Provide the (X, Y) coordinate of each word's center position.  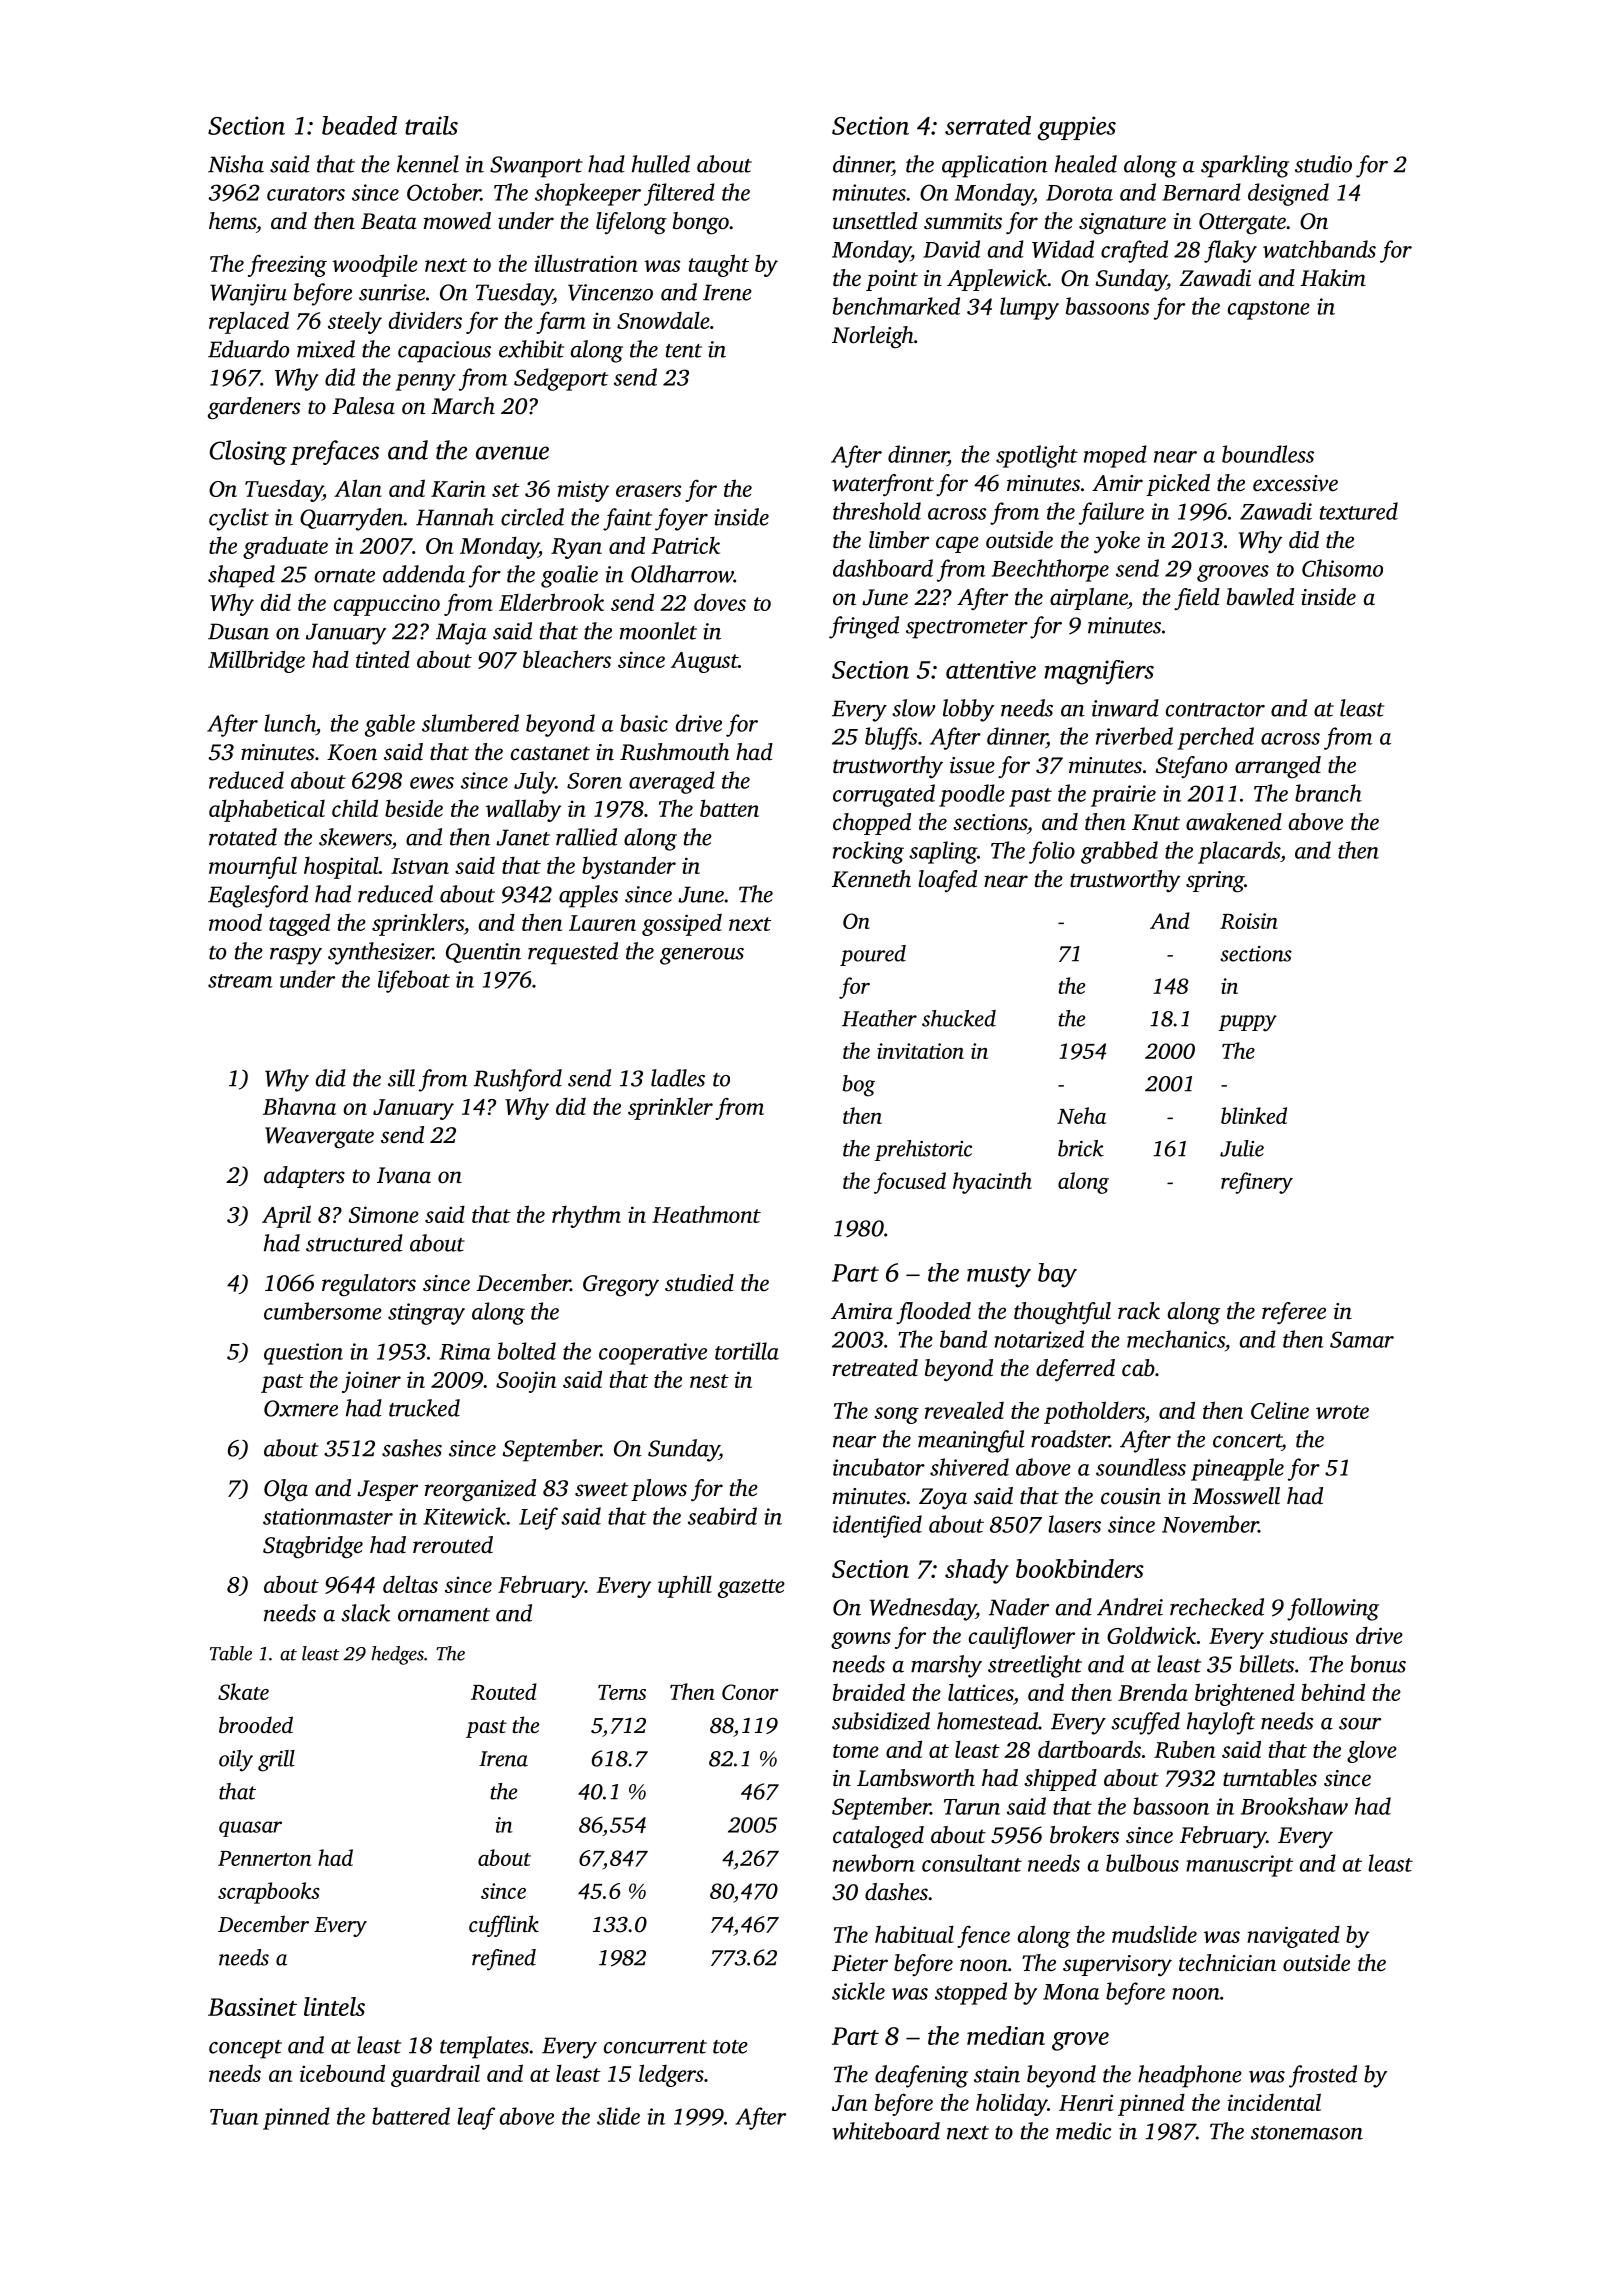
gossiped (682, 925)
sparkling (1245, 166)
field (1197, 599)
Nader (1019, 1607)
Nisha (236, 164)
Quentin (483, 953)
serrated (988, 125)
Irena (503, 1759)
